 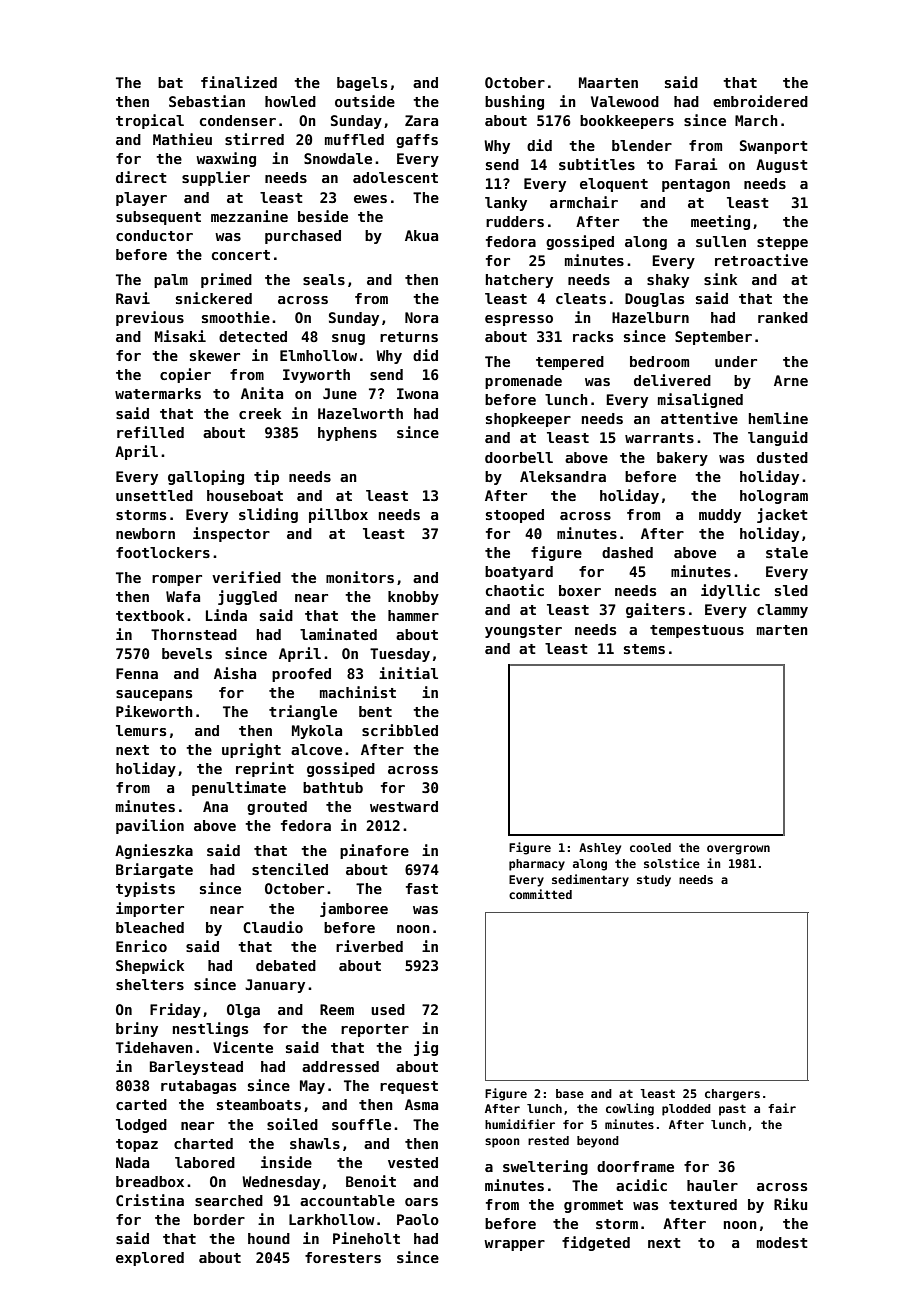 I want to click on hemline, so click(x=778, y=418).
